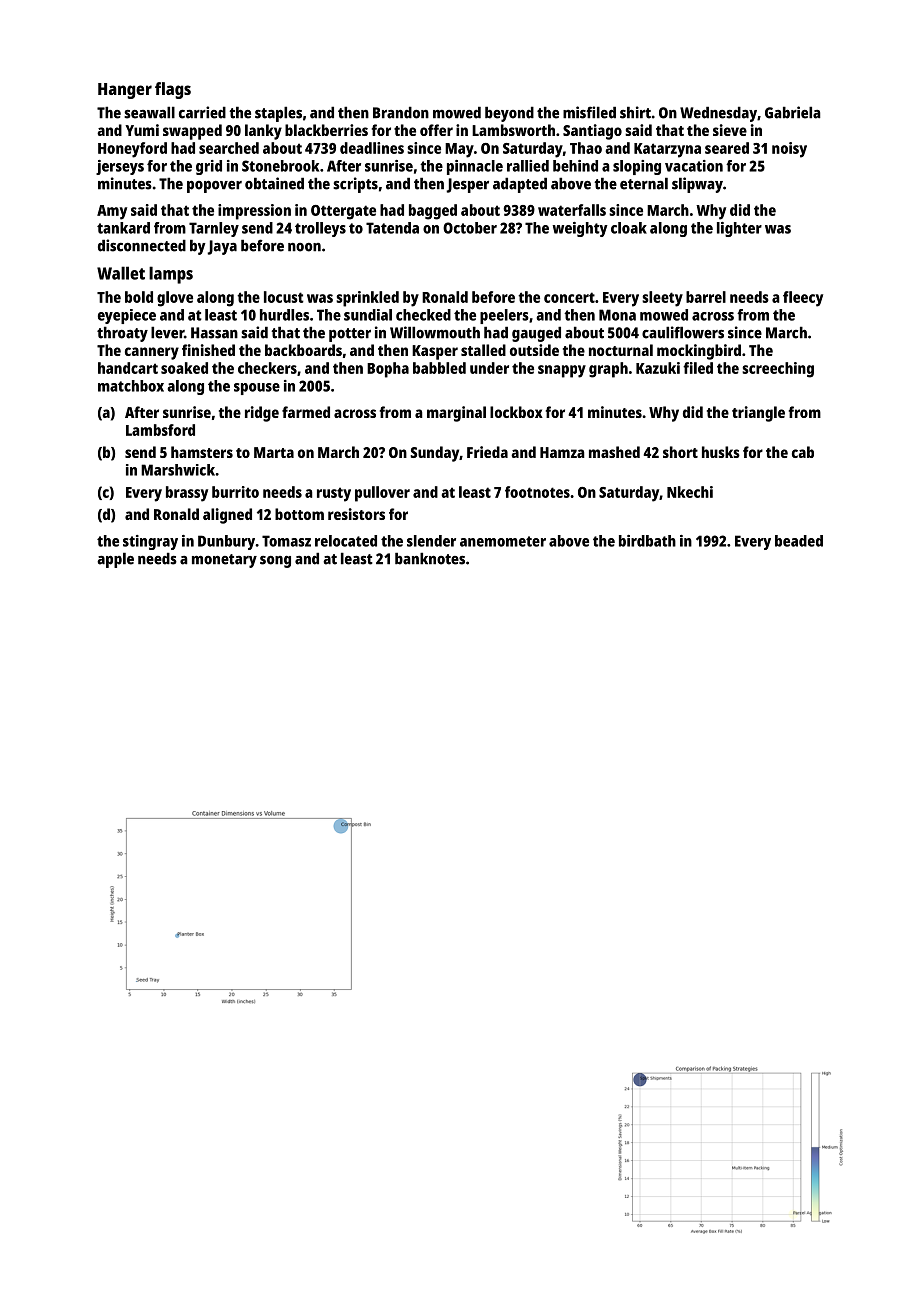 The image size is (924, 1308). I want to click on sieve, so click(730, 130).
